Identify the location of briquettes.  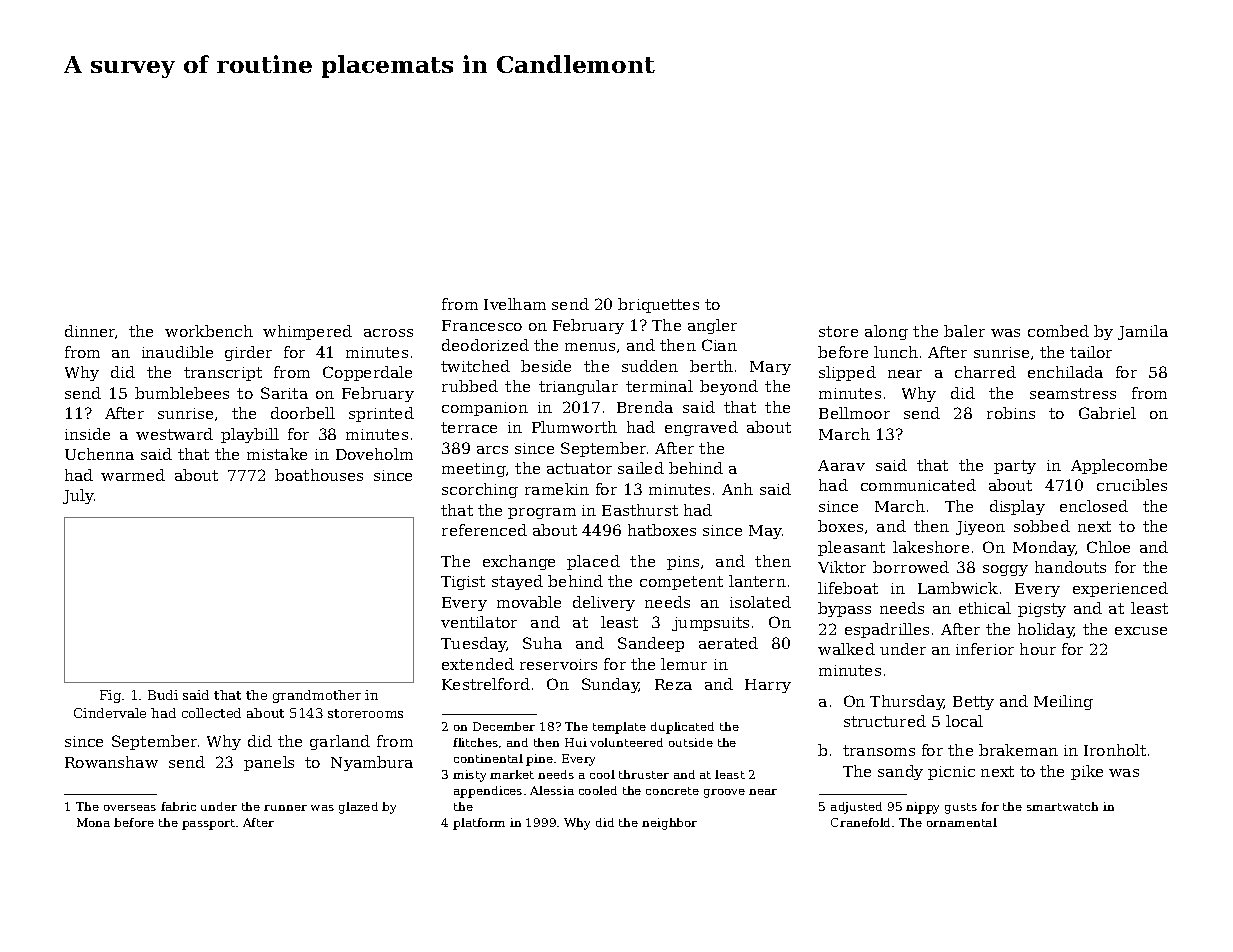
(658, 305).
